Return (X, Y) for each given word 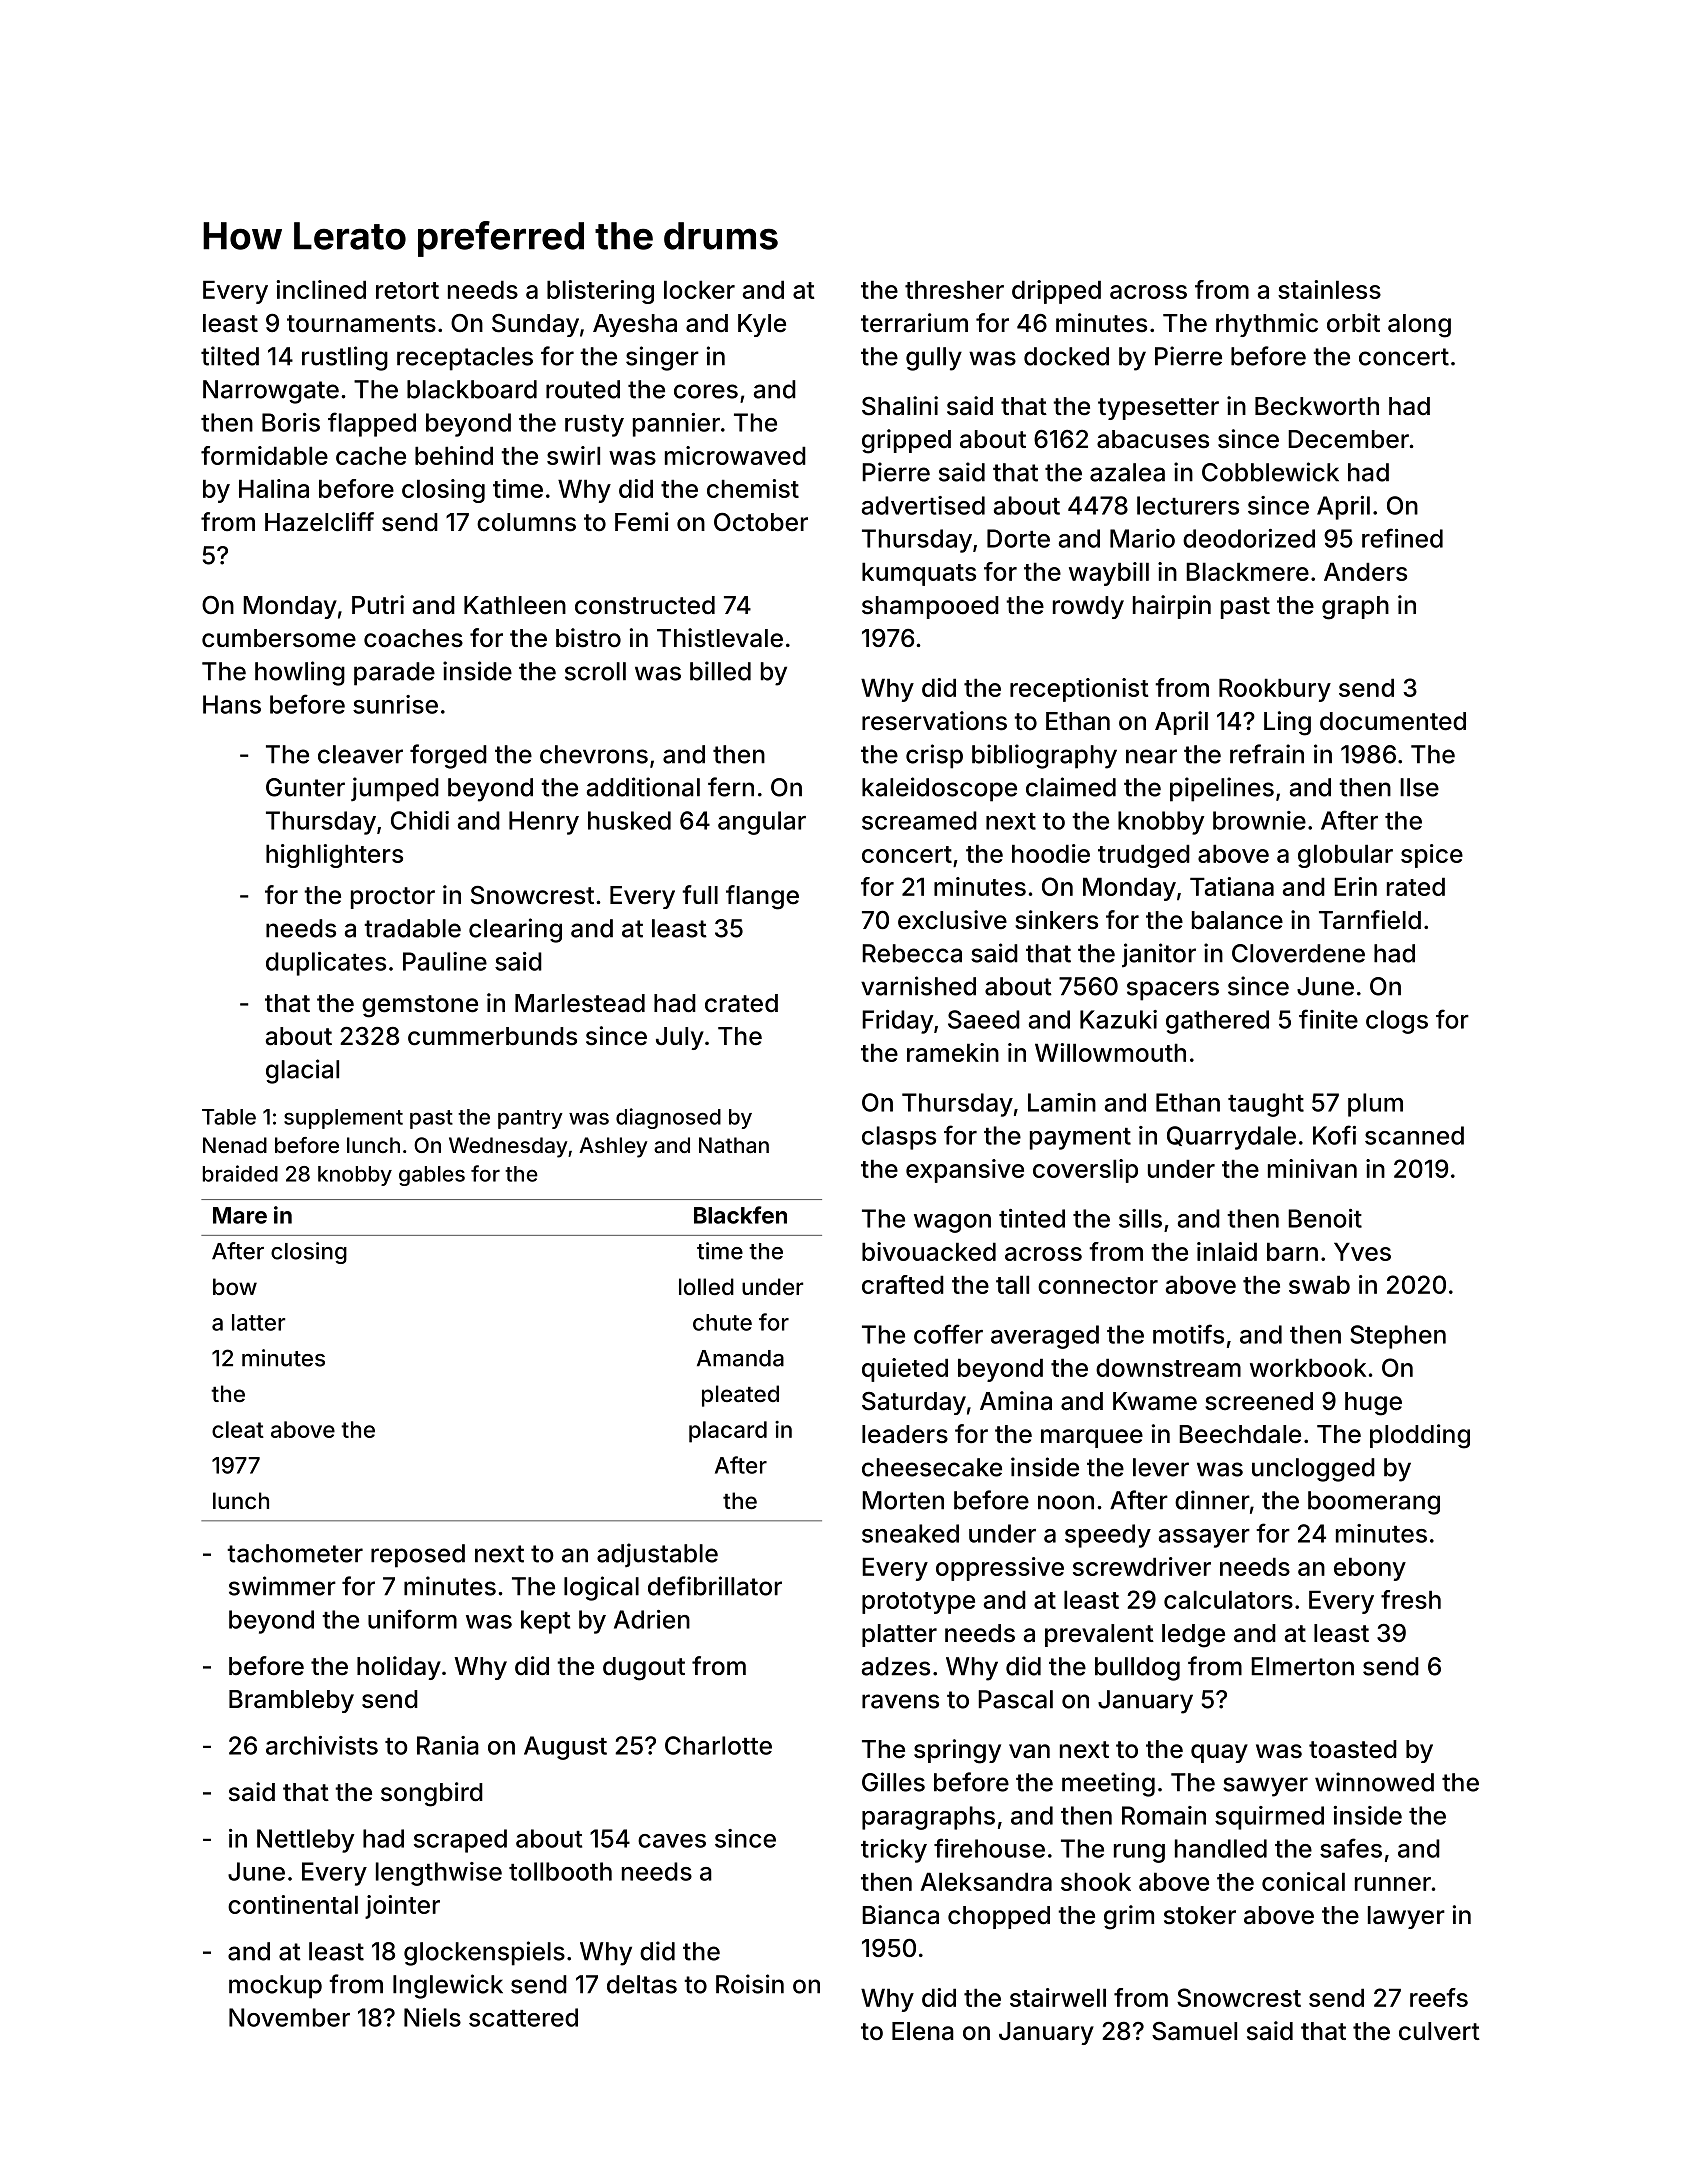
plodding (1420, 1436)
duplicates (326, 964)
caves (672, 1841)
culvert (1439, 2031)
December (1348, 439)
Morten (903, 1500)
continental (293, 1904)
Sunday (535, 325)
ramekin (953, 1052)
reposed (418, 1556)
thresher (954, 289)
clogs (1397, 1022)
